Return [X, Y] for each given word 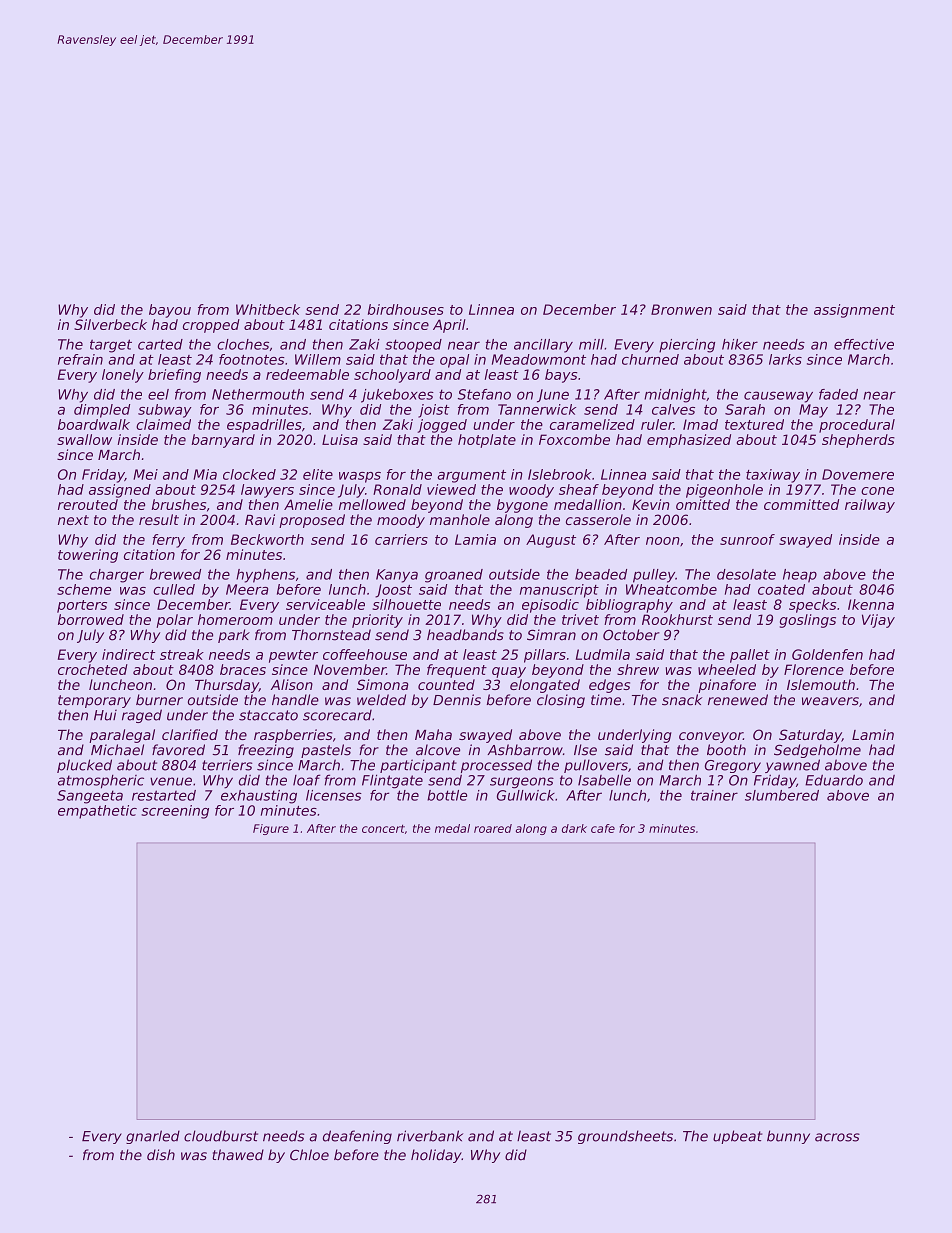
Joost [393, 591]
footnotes [252, 359]
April [449, 326]
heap [800, 576]
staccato [268, 715]
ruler [657, 424]
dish [161, 1155]
